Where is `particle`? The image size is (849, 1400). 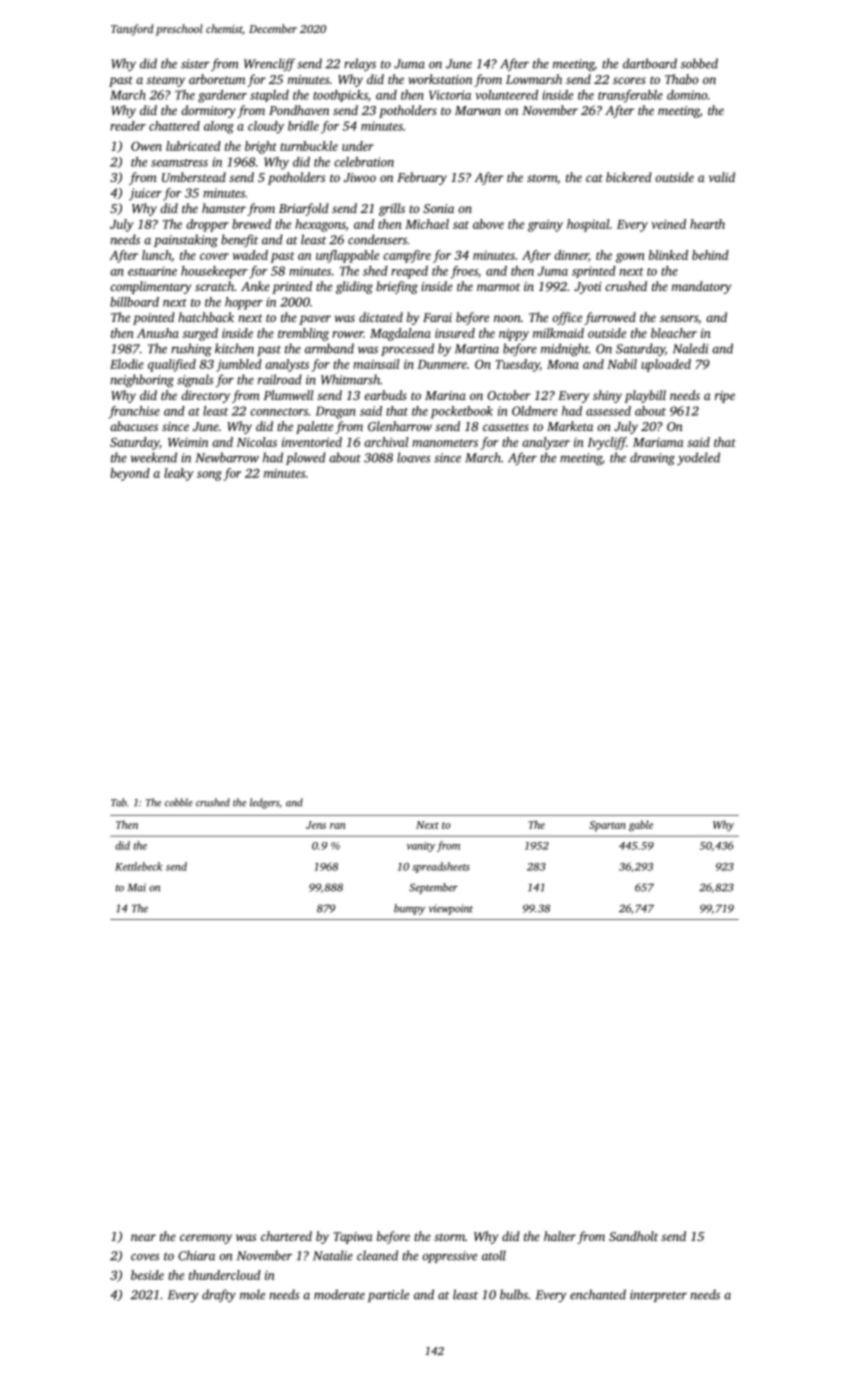
particle is located at coordinates (388, 1295).
